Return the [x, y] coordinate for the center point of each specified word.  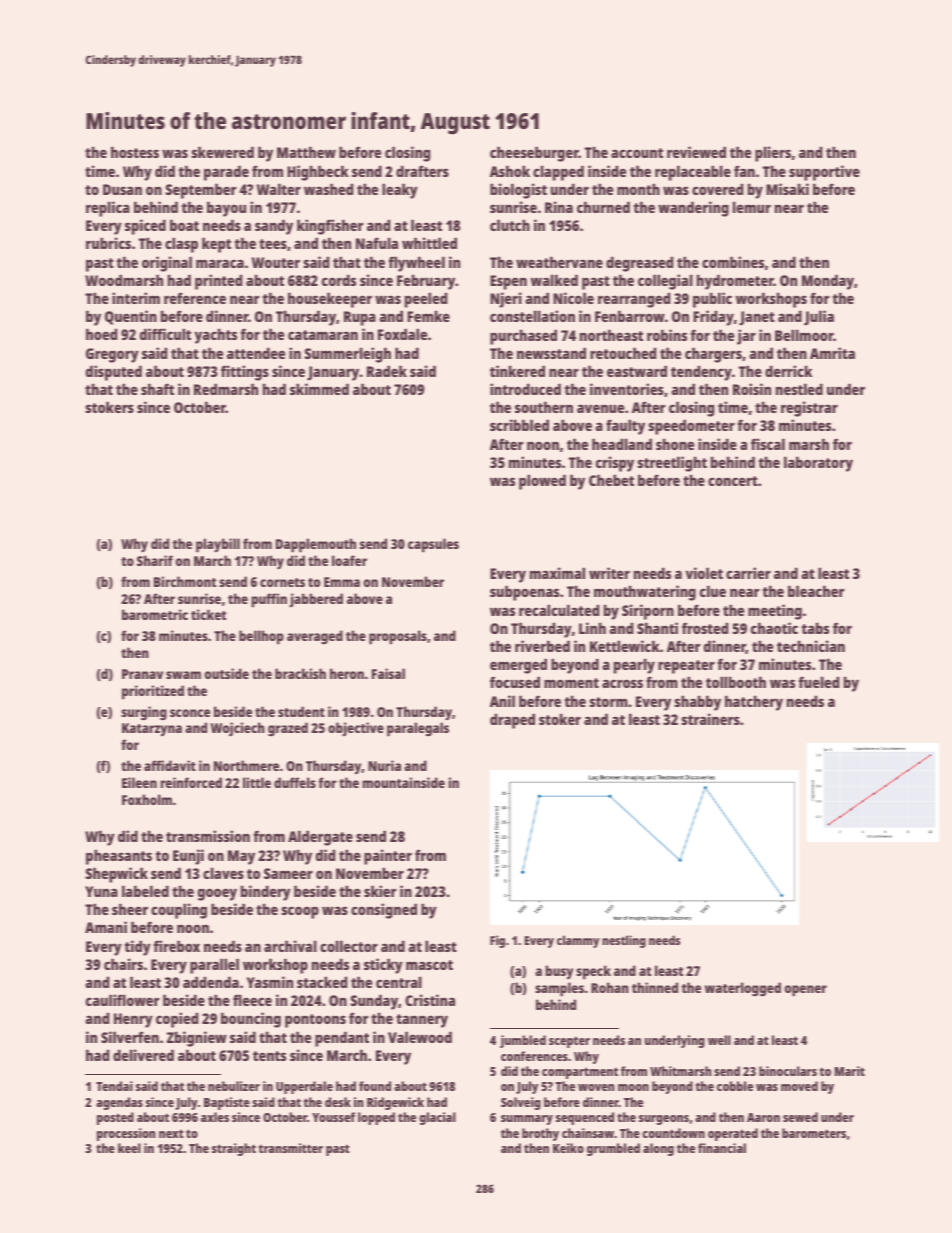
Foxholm [147, 799]
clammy [578, 941]
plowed [542, 482]
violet [704, 573]
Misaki [787, 189]
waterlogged [743, 989]
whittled [429, 243]
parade [226, 173]
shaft [157, 389]
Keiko [568, 1148]
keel [129, 1148]
